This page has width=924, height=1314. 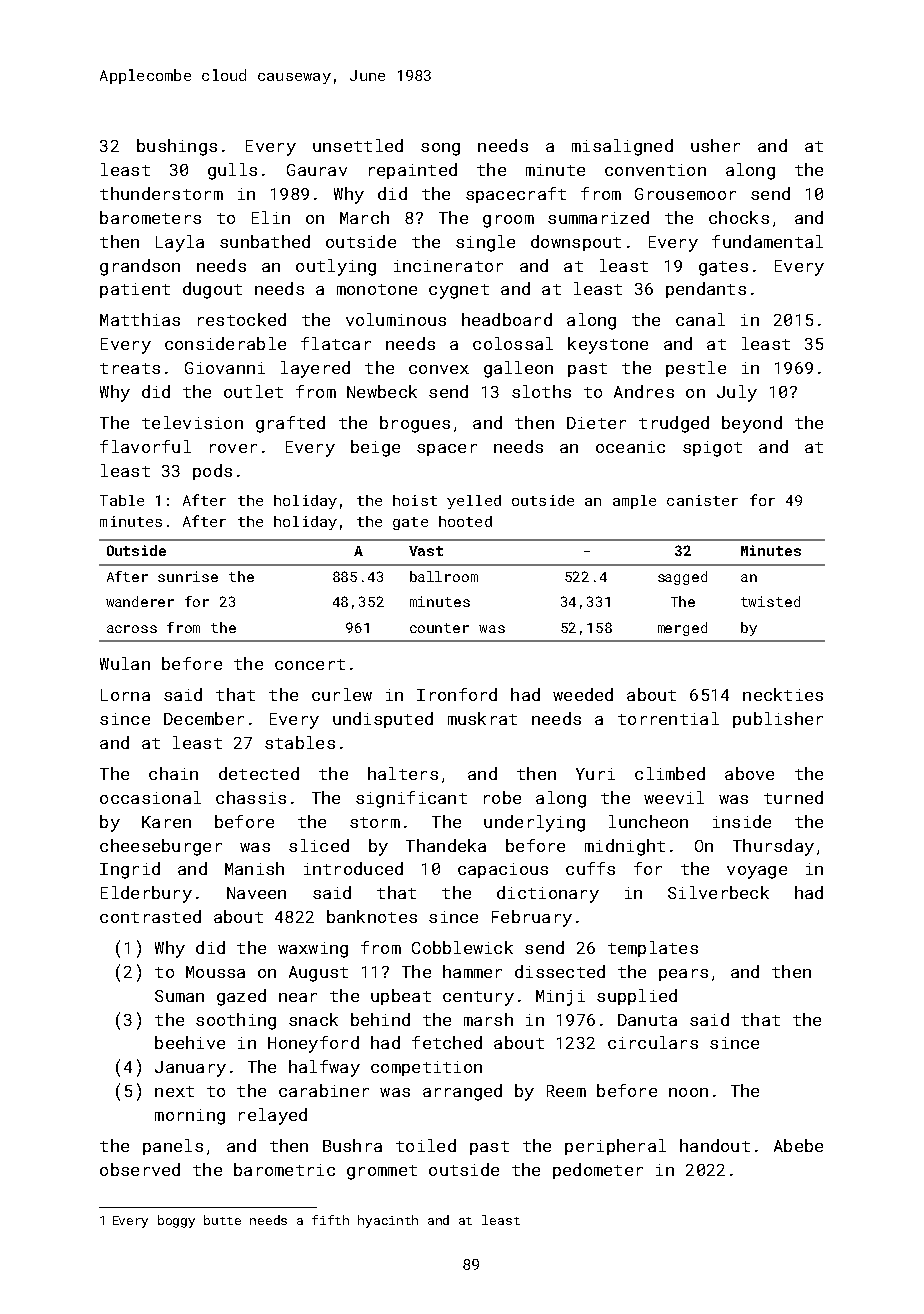 What do you see at coordinates (670, 773) in the page?
I see `climbed` at bounding box center [670, 773].
